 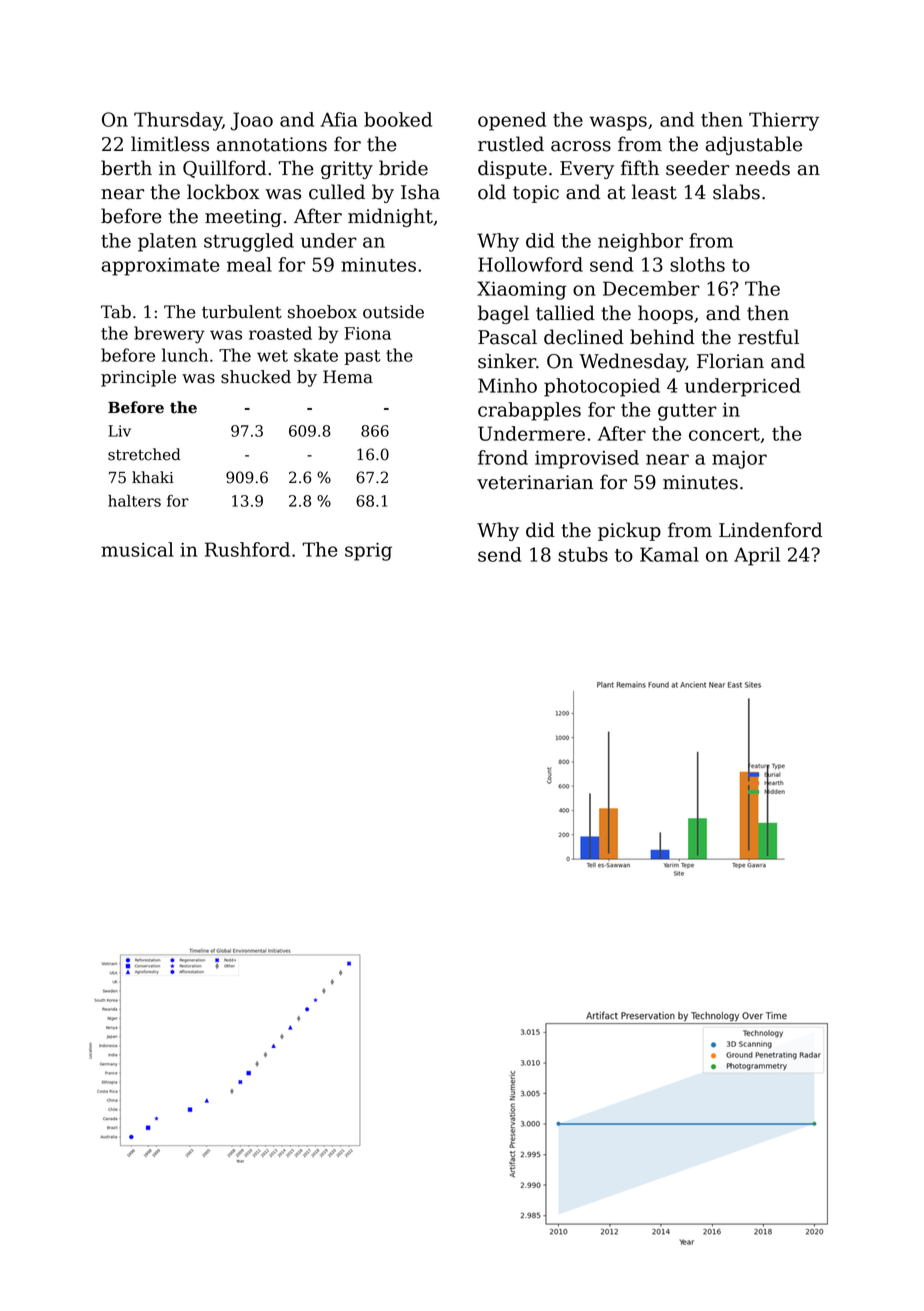 I want to click on Xiaoming, so click(x=521, y=290).
